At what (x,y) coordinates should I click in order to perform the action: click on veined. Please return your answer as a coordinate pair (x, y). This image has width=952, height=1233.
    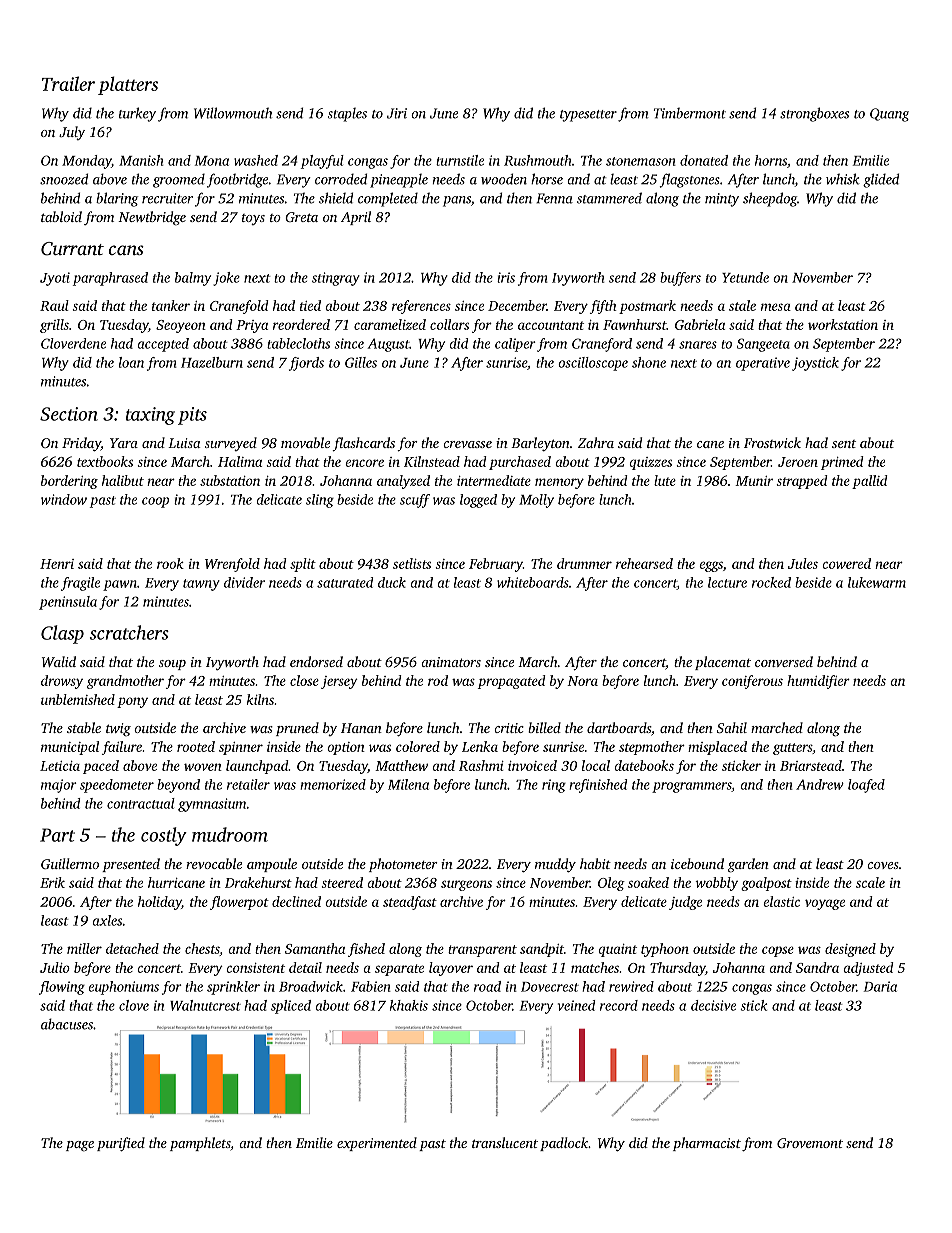
    Looking at the image, I should click on (577, 1005).
